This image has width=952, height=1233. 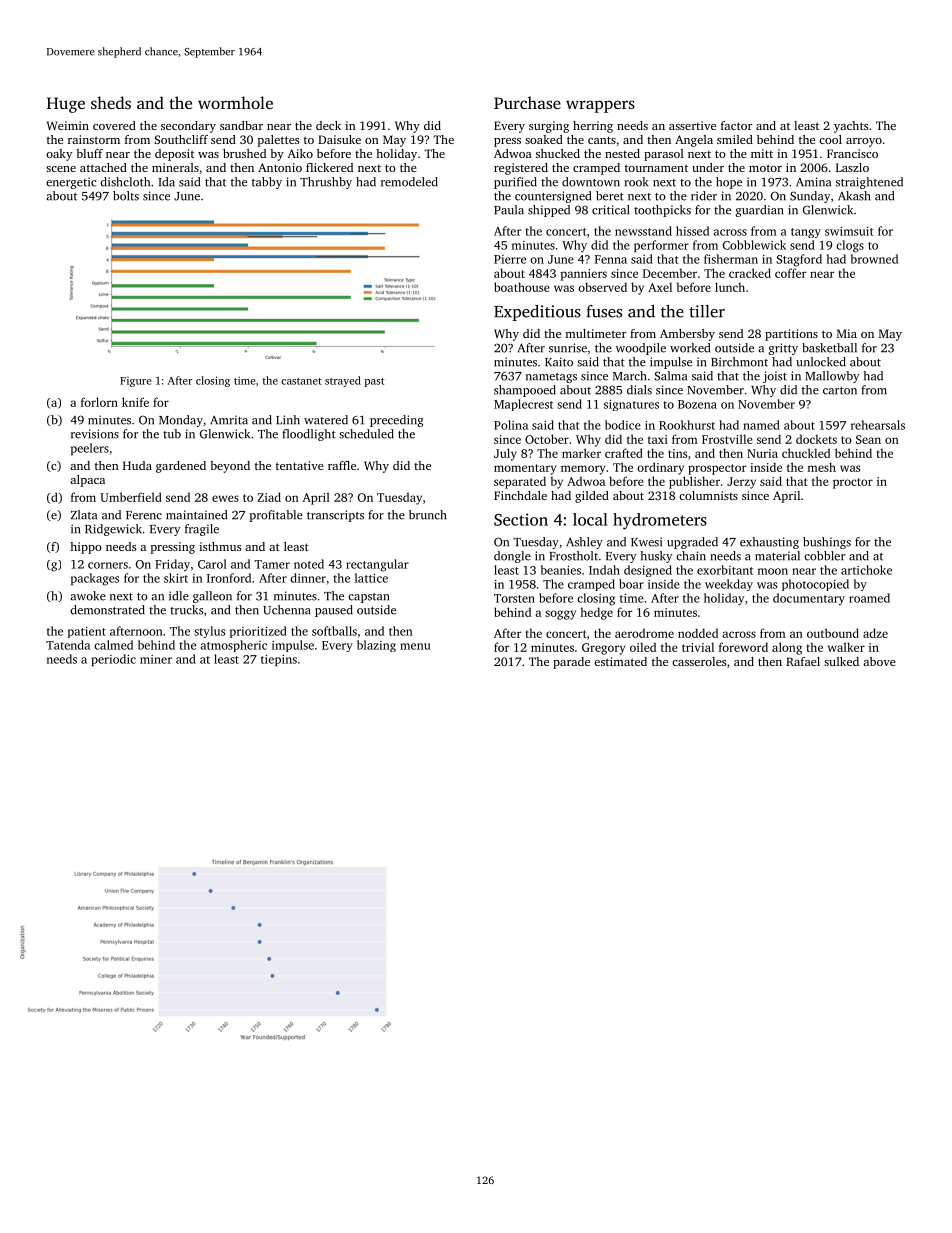 I want to click on palettes, so click(x=278, y=141).
